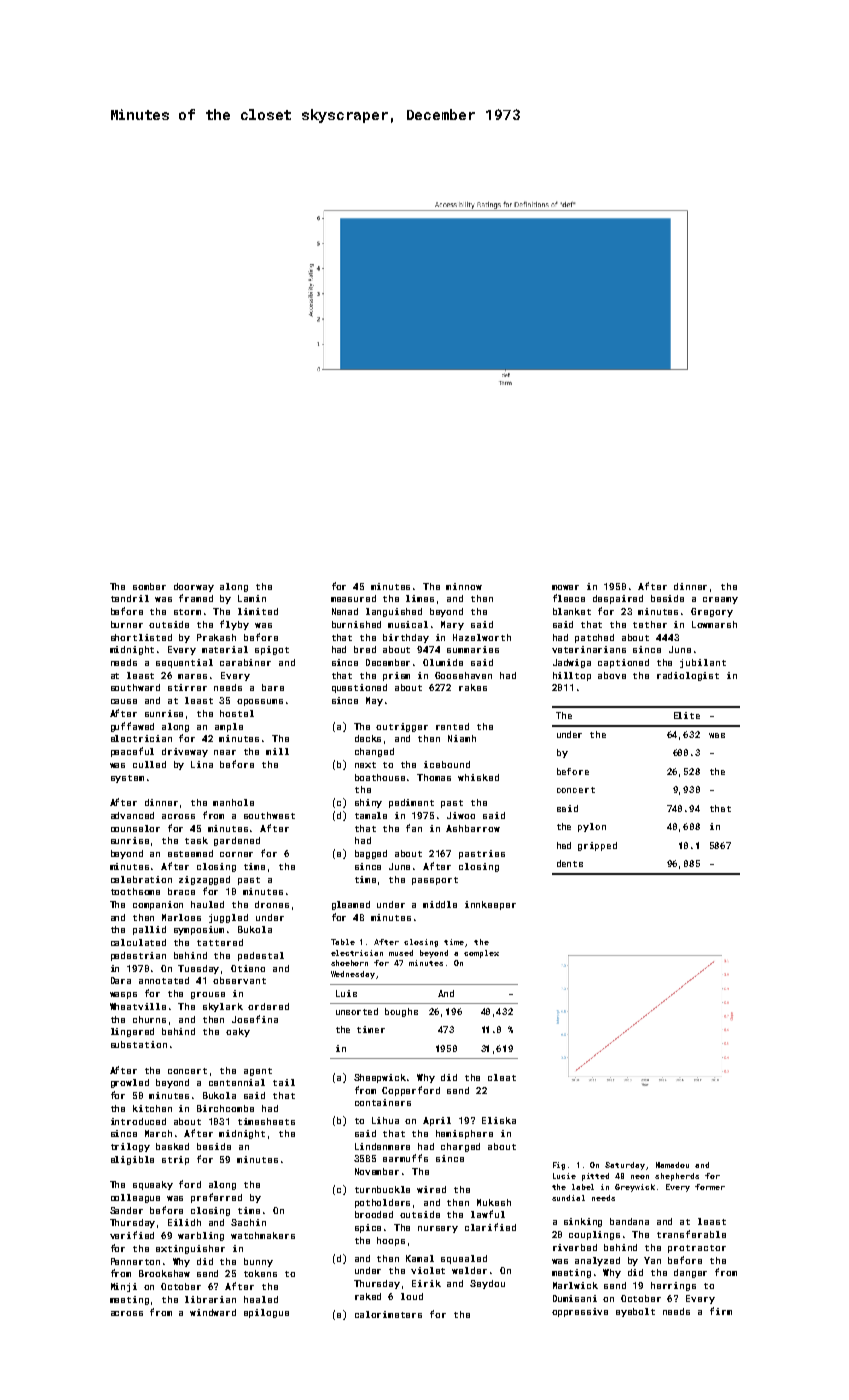 The width and height of the page is (849, 1400). Describe the element at coordinates (135, 687) in the page. I see `southward` at that location.
